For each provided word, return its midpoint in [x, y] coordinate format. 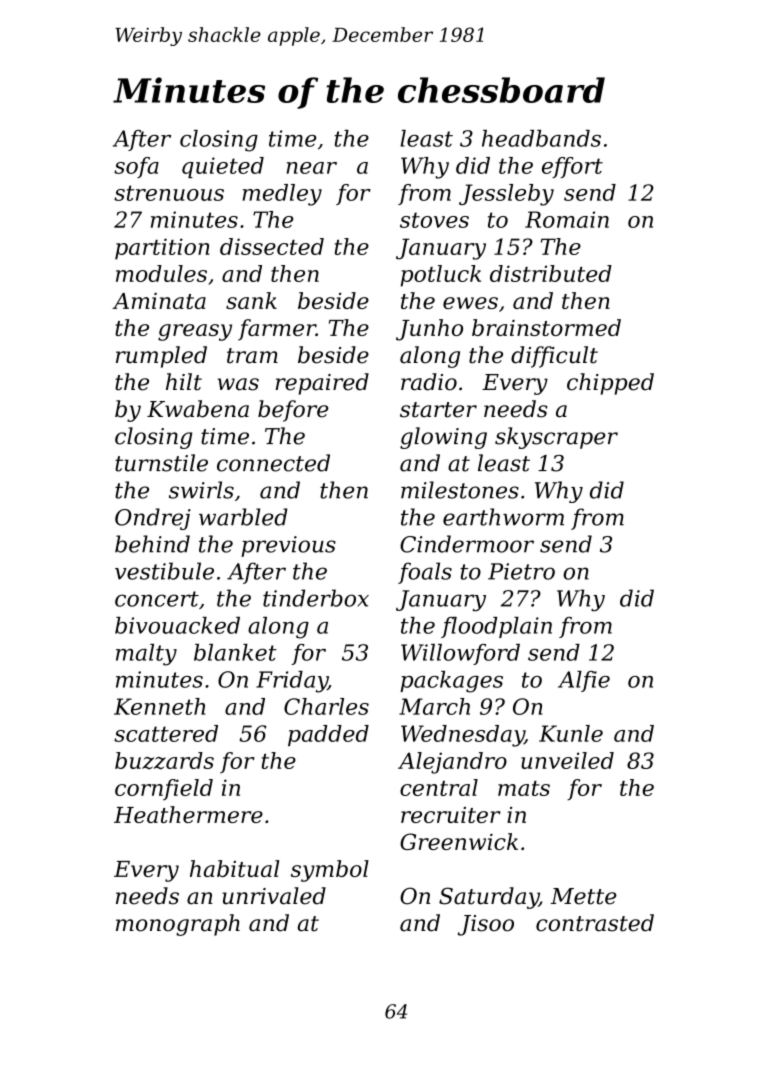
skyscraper [556, 438]
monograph [178, 925]
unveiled [567, 760]
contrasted [595, 923]
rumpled [161, 357]
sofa [136, 167]
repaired [322, 384]
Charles [326, 706]
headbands [541, 138]
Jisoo [486, 925]
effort [572, 167]
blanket [235, 652]
